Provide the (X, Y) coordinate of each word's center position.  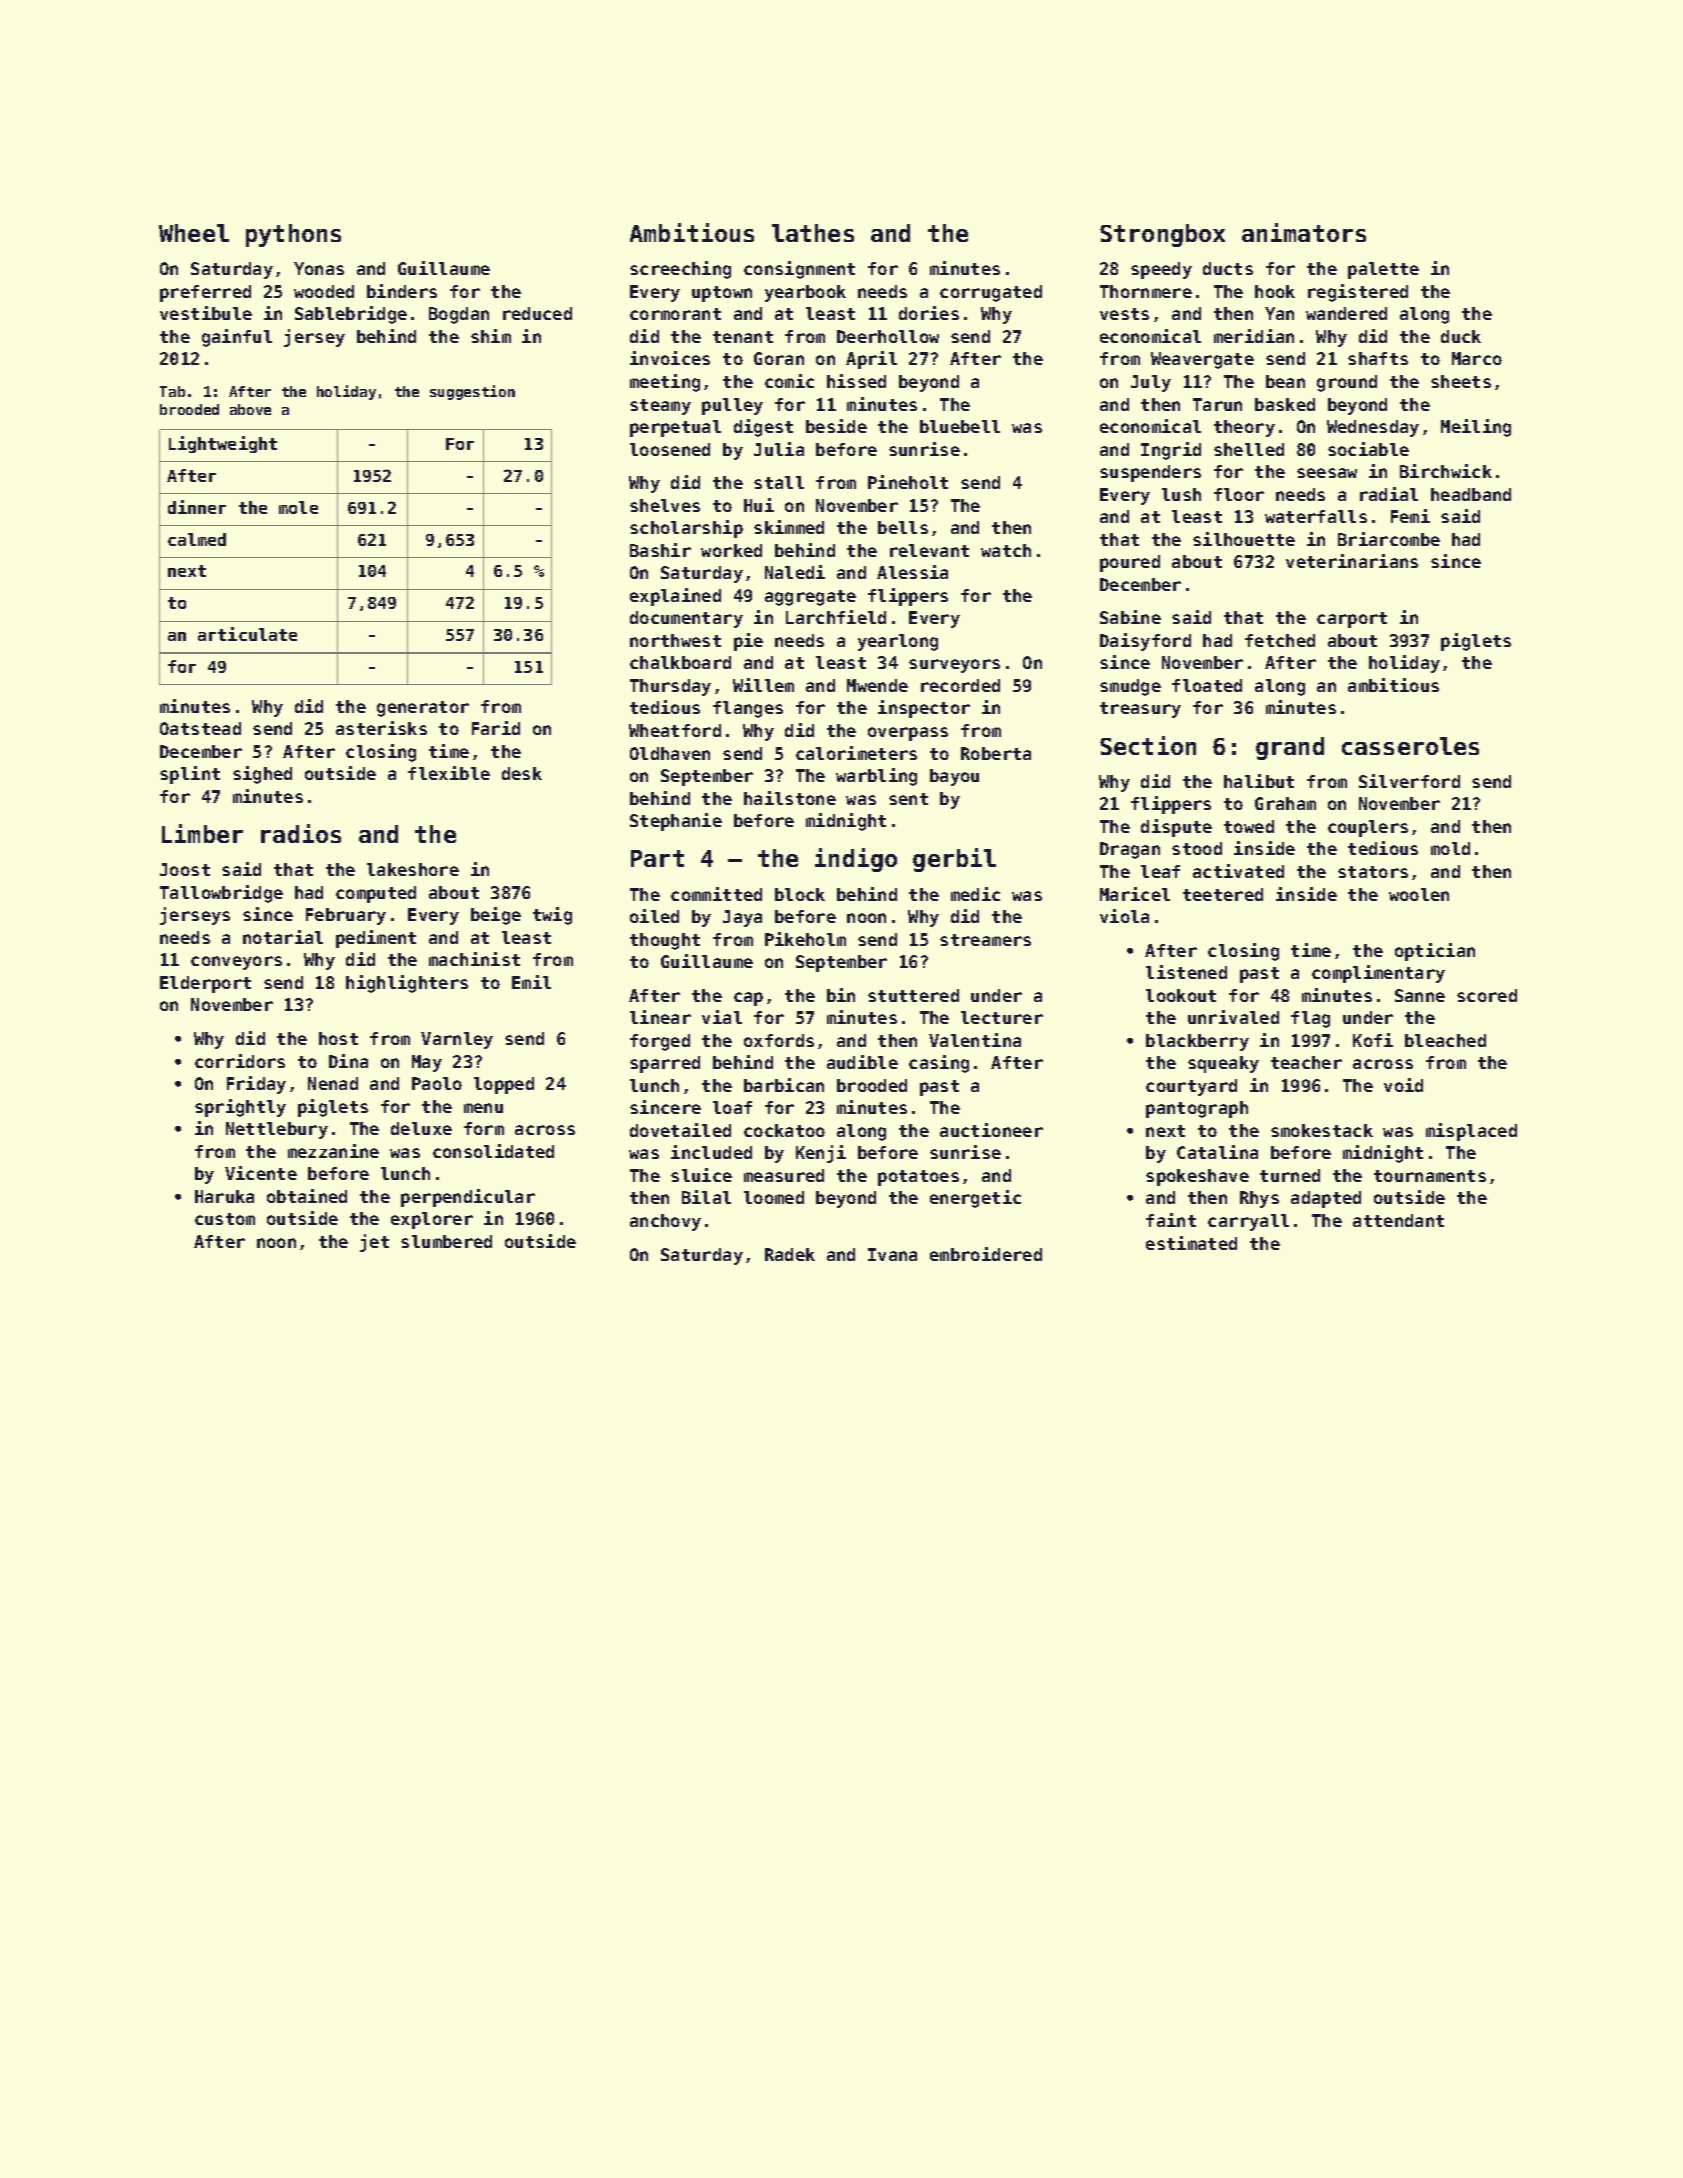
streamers (985, 940)
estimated (1191, 1243)
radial (1389, 494)
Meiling (1476, 428)
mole (298, 507)
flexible (449, 773)
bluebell (960, 426)
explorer (432, 1220)
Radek (790, 1254)
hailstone (790, 798)
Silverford (1409, 781)
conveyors (236, 963)
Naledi (795, 572)
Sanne (1420, 995)
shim (491, 336)
